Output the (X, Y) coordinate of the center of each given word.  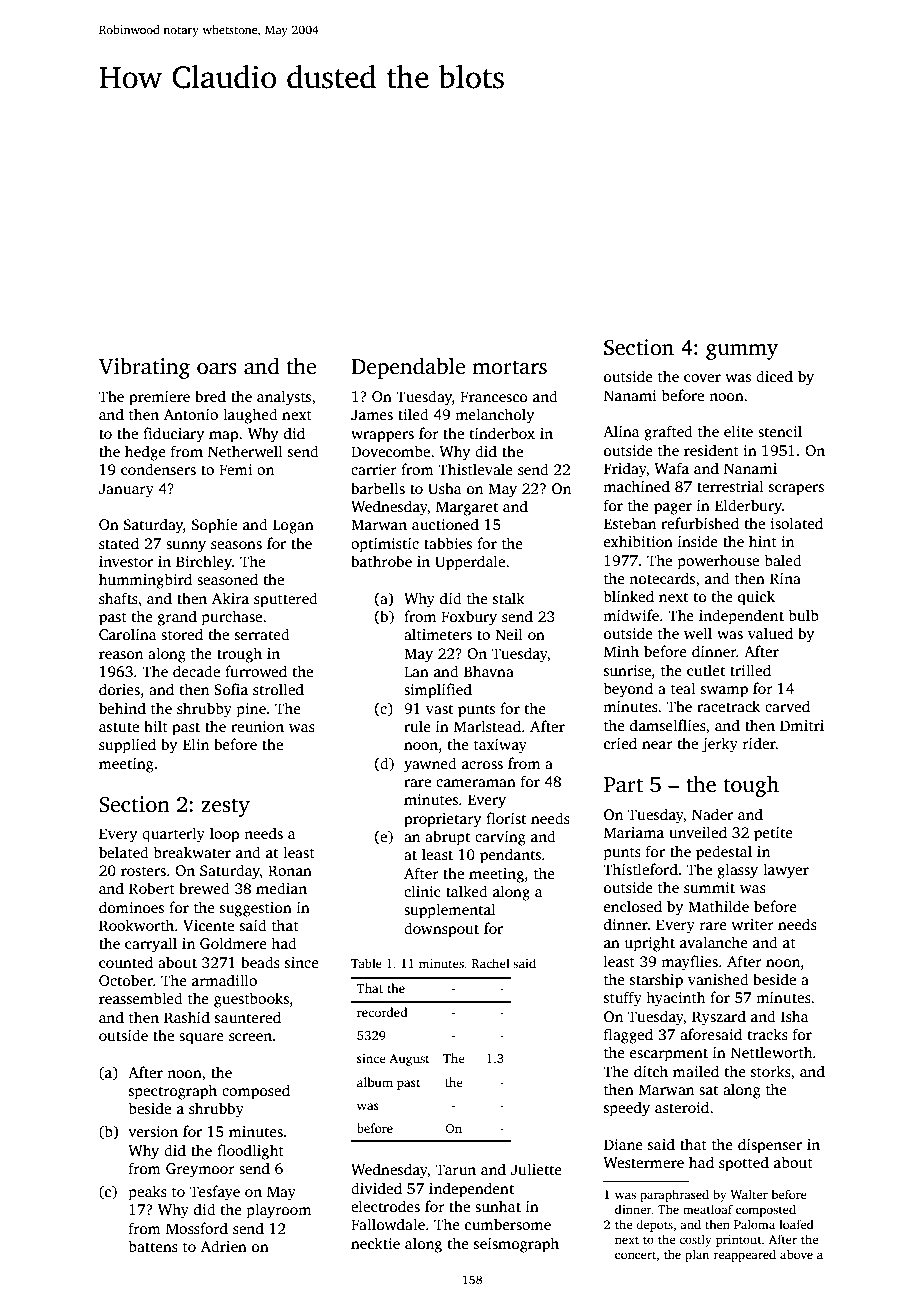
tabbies (448, 543)
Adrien (224, 1246)
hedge (145, 453)
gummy (742, 352)
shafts (118, 598)
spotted (744, 1164)
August (409, 1060)
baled (783, 560)
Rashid (187, 1017)
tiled (413, 414)
